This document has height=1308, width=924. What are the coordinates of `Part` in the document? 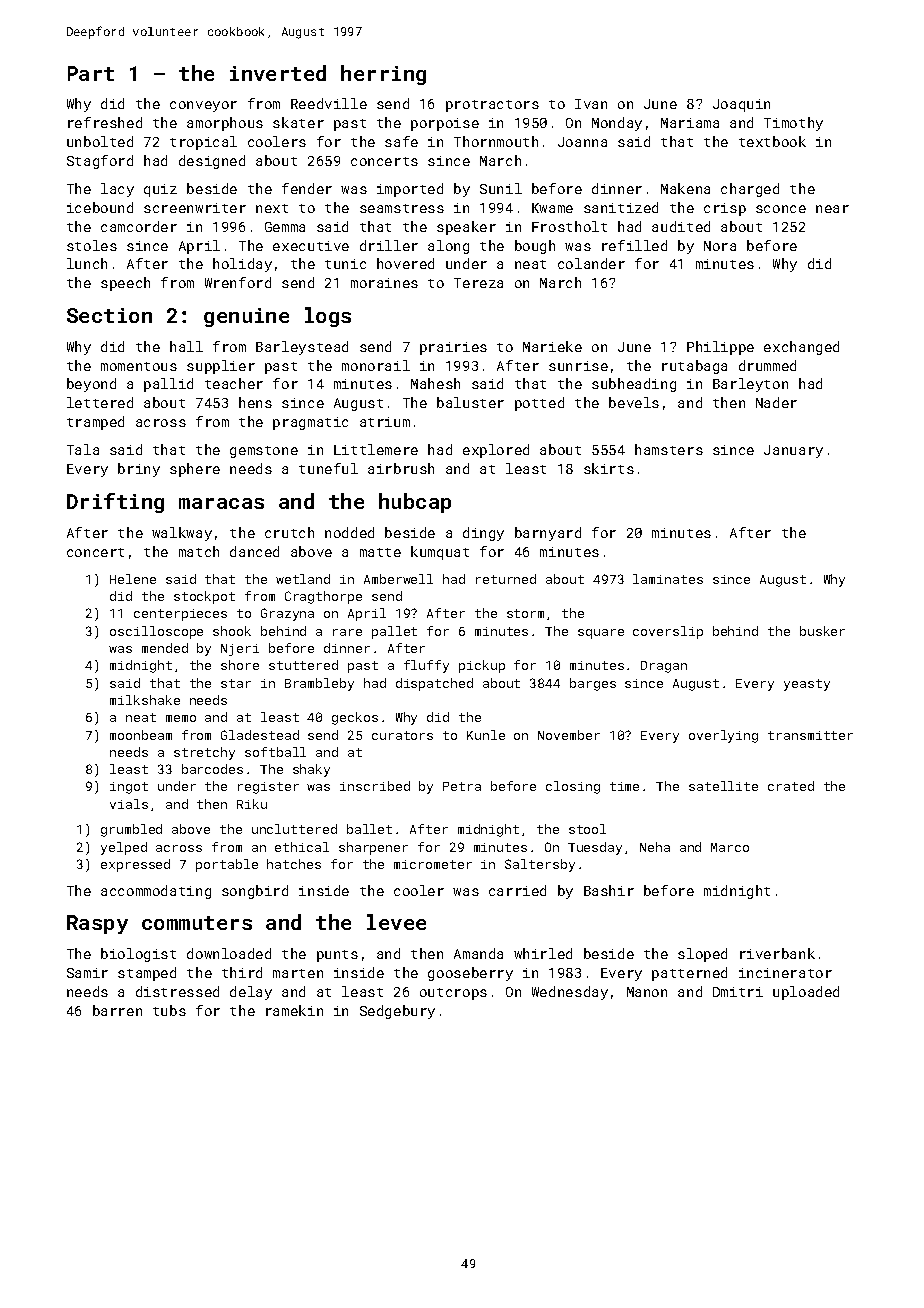 It's located at (91, 73).
